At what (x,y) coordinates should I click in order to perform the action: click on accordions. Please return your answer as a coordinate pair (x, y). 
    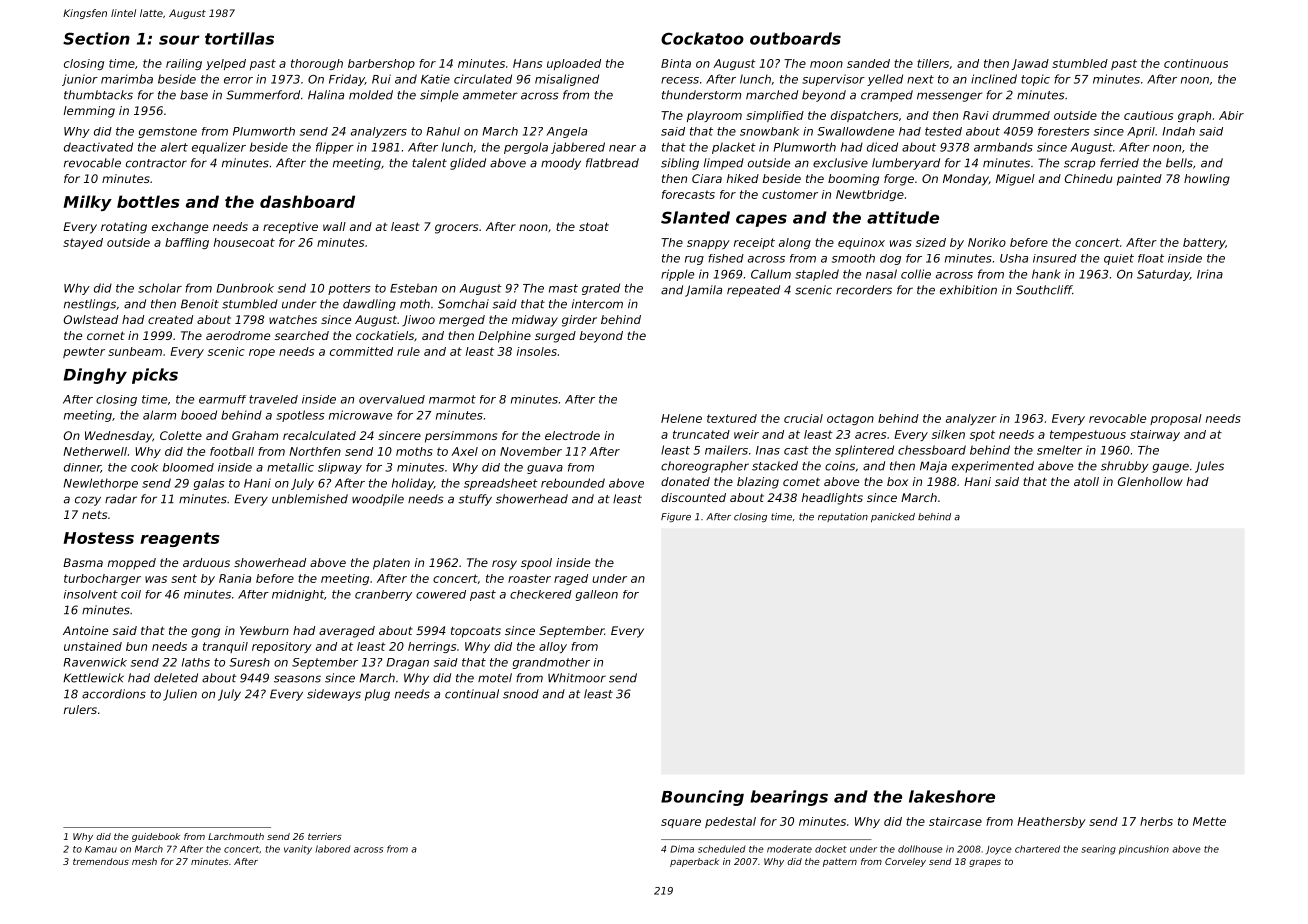
    Looking at the image, I should click on (114, 694).
